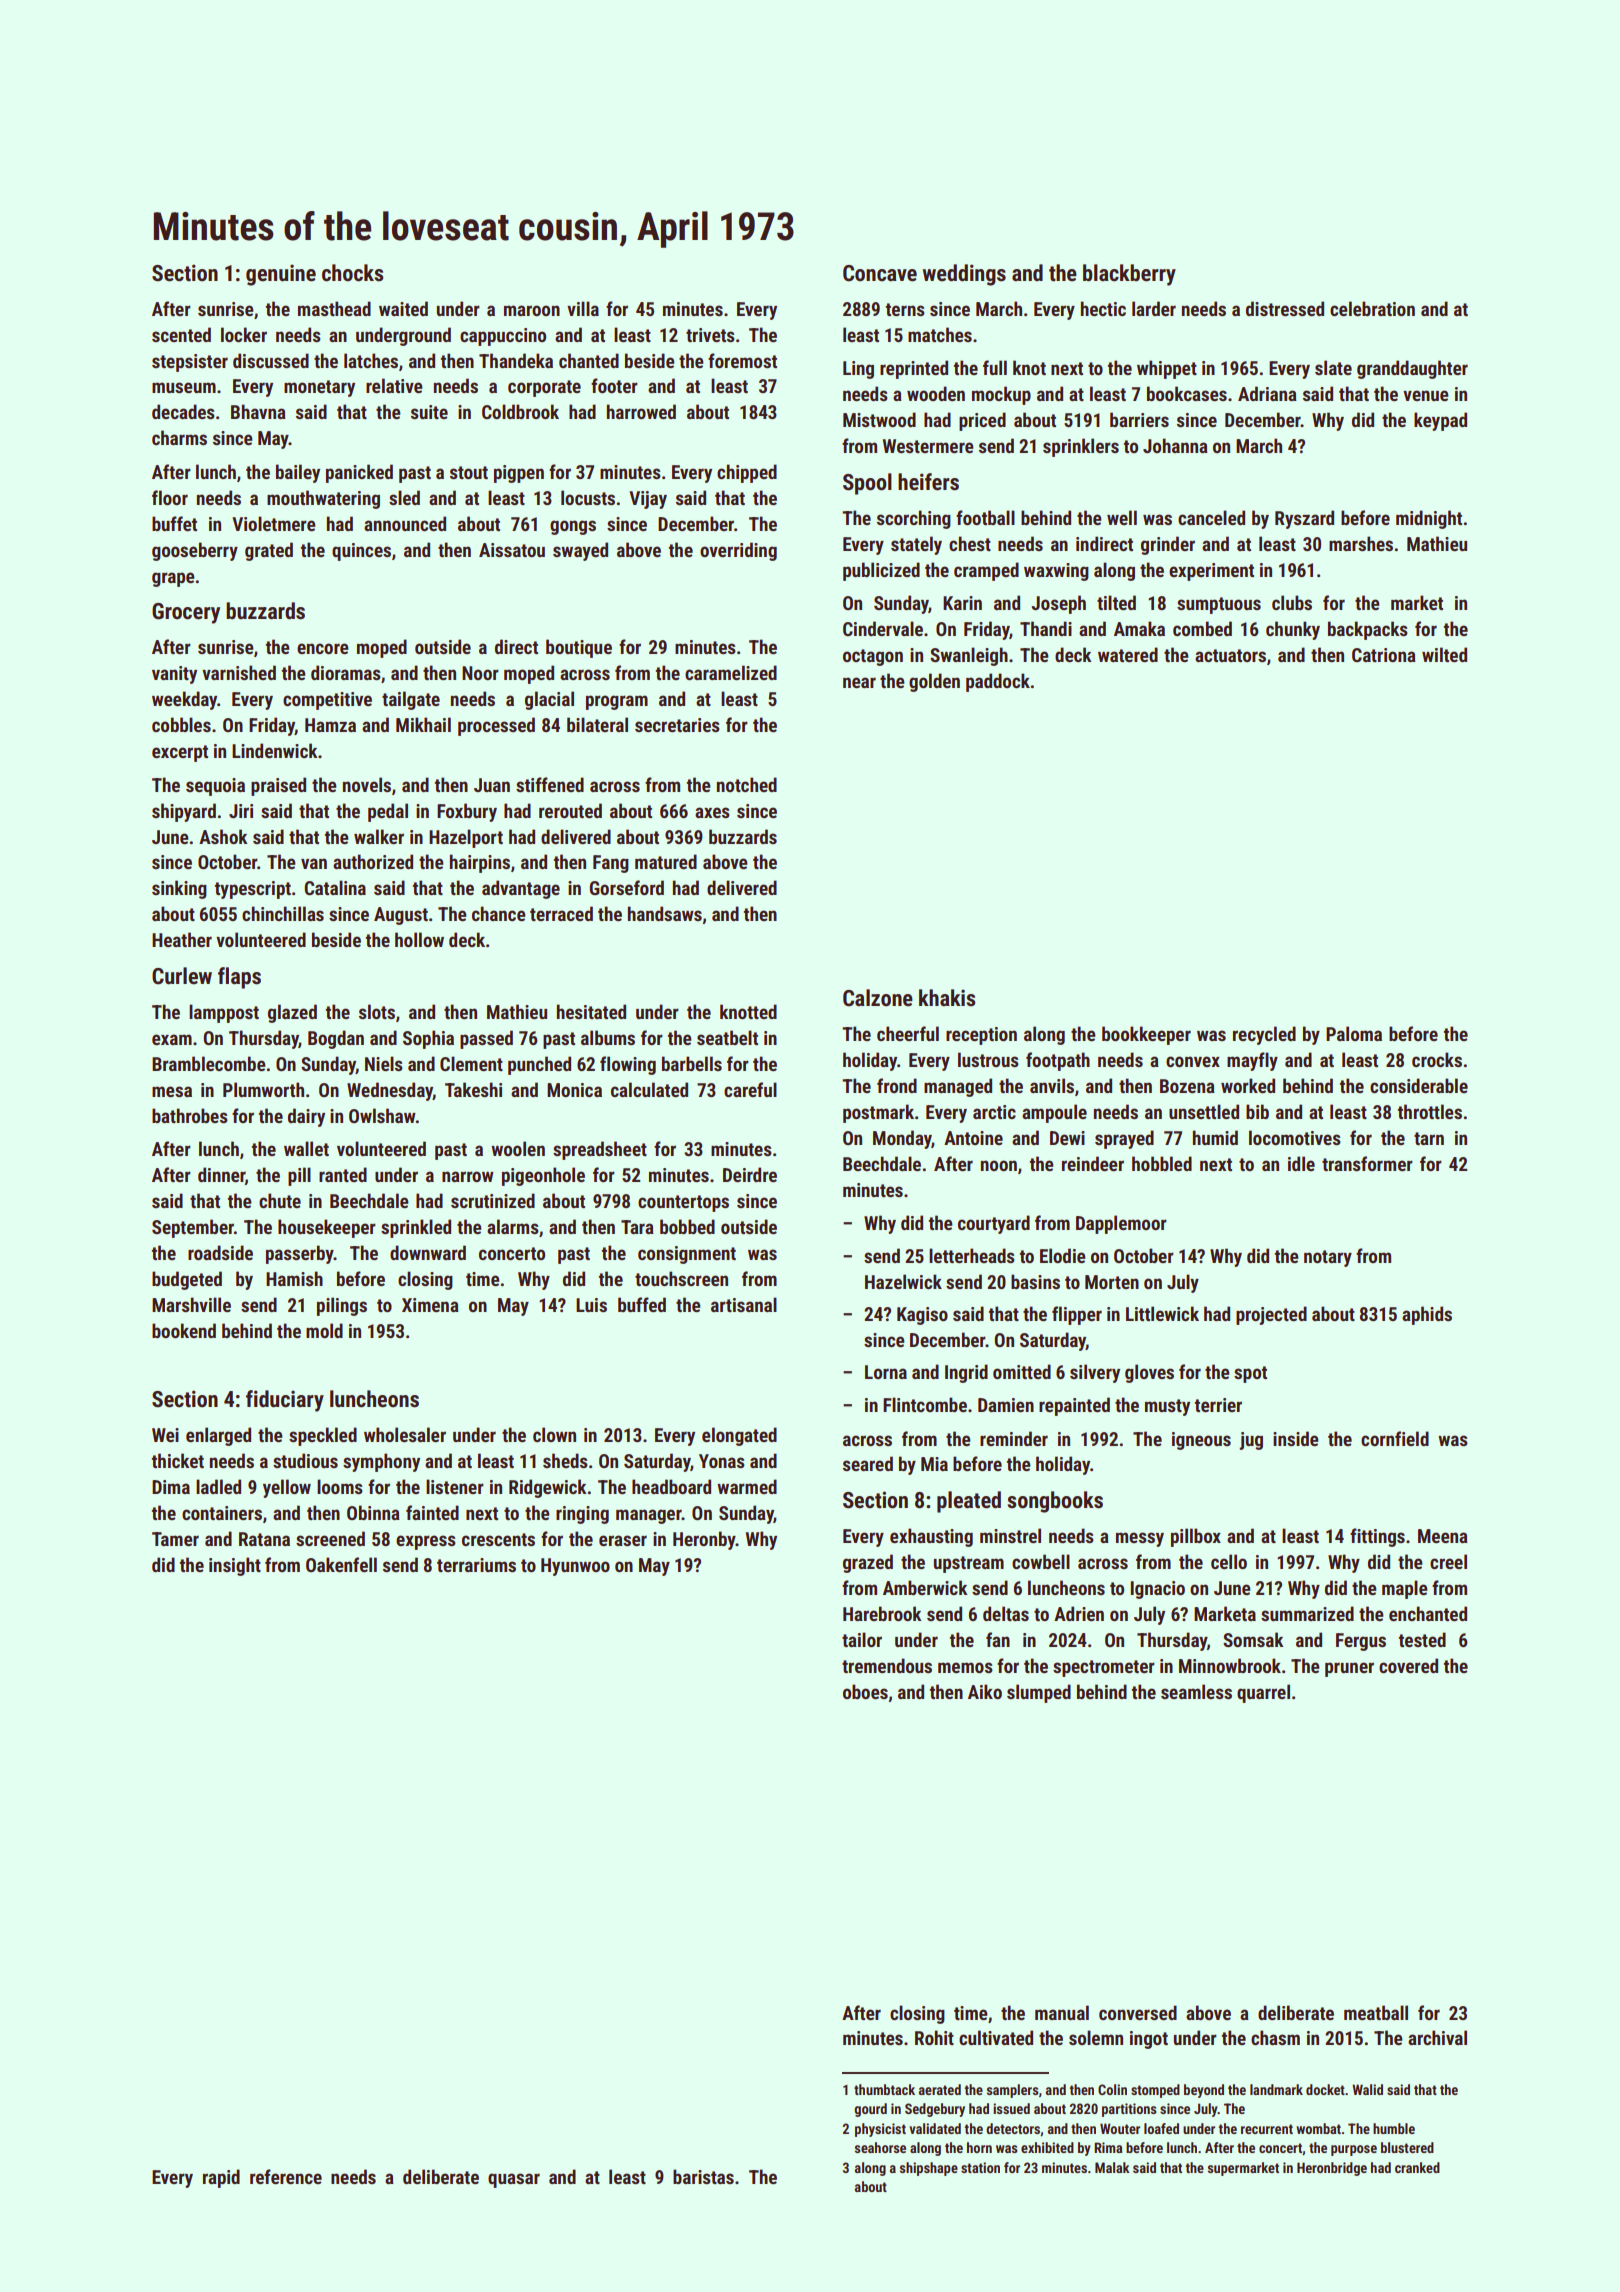 The height and width of the screenshot is (2292, 1620). What do you see at coordinates (994, 1224) in the screenshot?
I see `courtyard` at bounding box center [994, 1224].
